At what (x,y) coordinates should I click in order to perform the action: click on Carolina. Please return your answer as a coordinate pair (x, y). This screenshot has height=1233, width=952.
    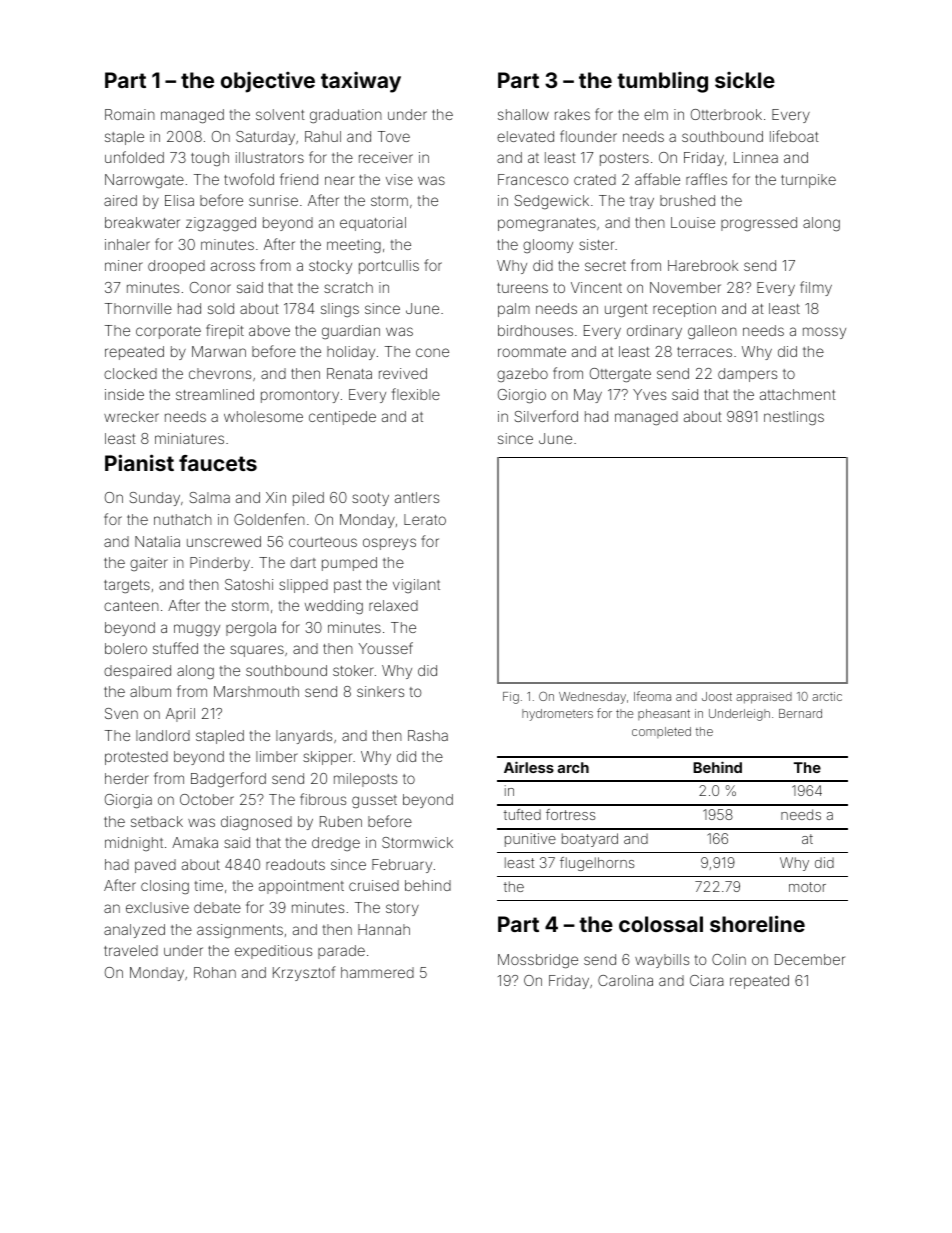
    Looking at the image, I should click on (625, 980).
